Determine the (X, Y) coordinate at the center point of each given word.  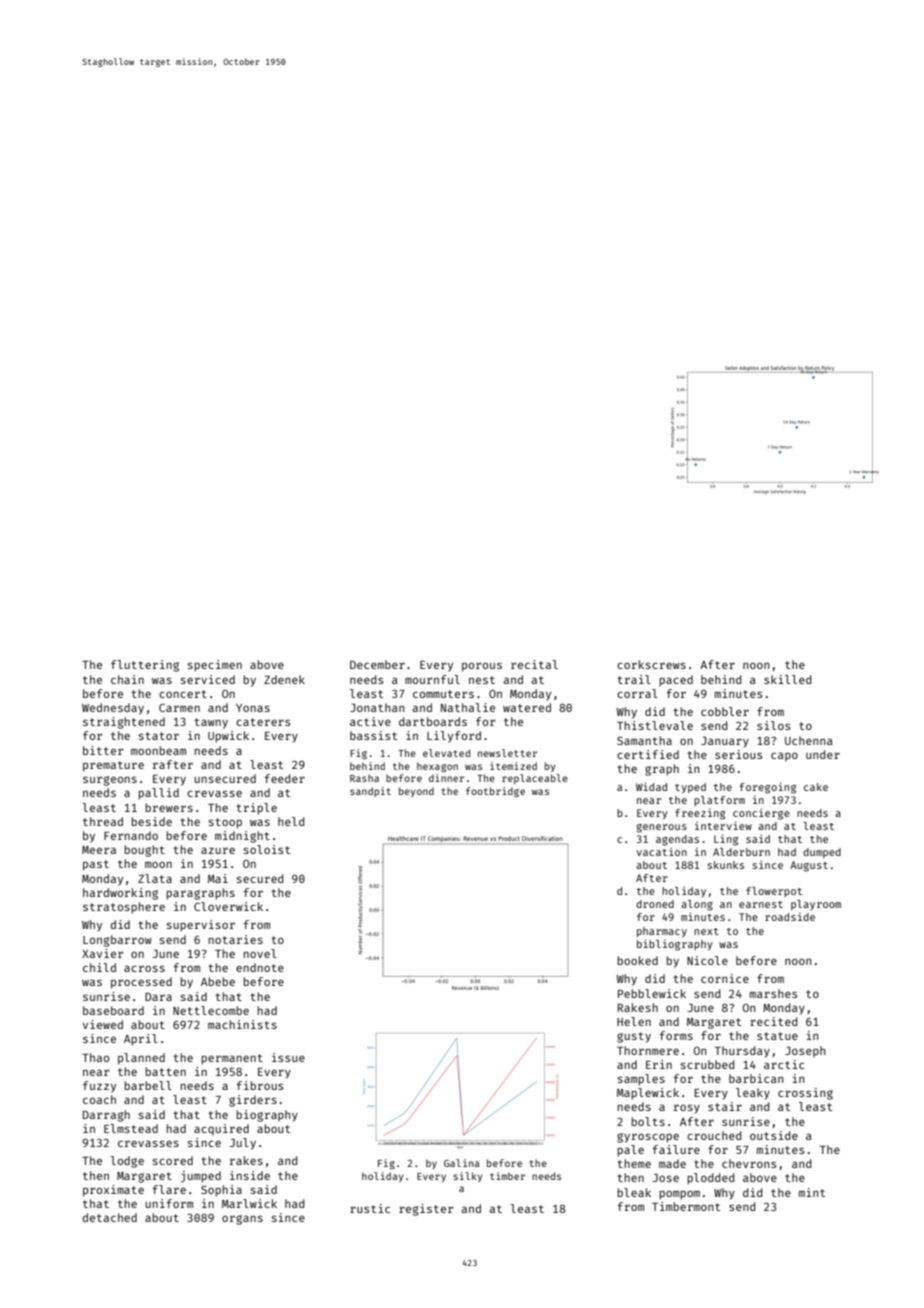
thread (103, 821)
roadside (790, 917)
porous (482, 667)
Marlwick (249, 1203)
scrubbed (708, 1064)
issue (288, 1057)
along (697, 905)
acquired (221, 1129)
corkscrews (651, 664)
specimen (215, 666)
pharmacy (662, 932)
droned (655, 904)
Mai (218, 878)
